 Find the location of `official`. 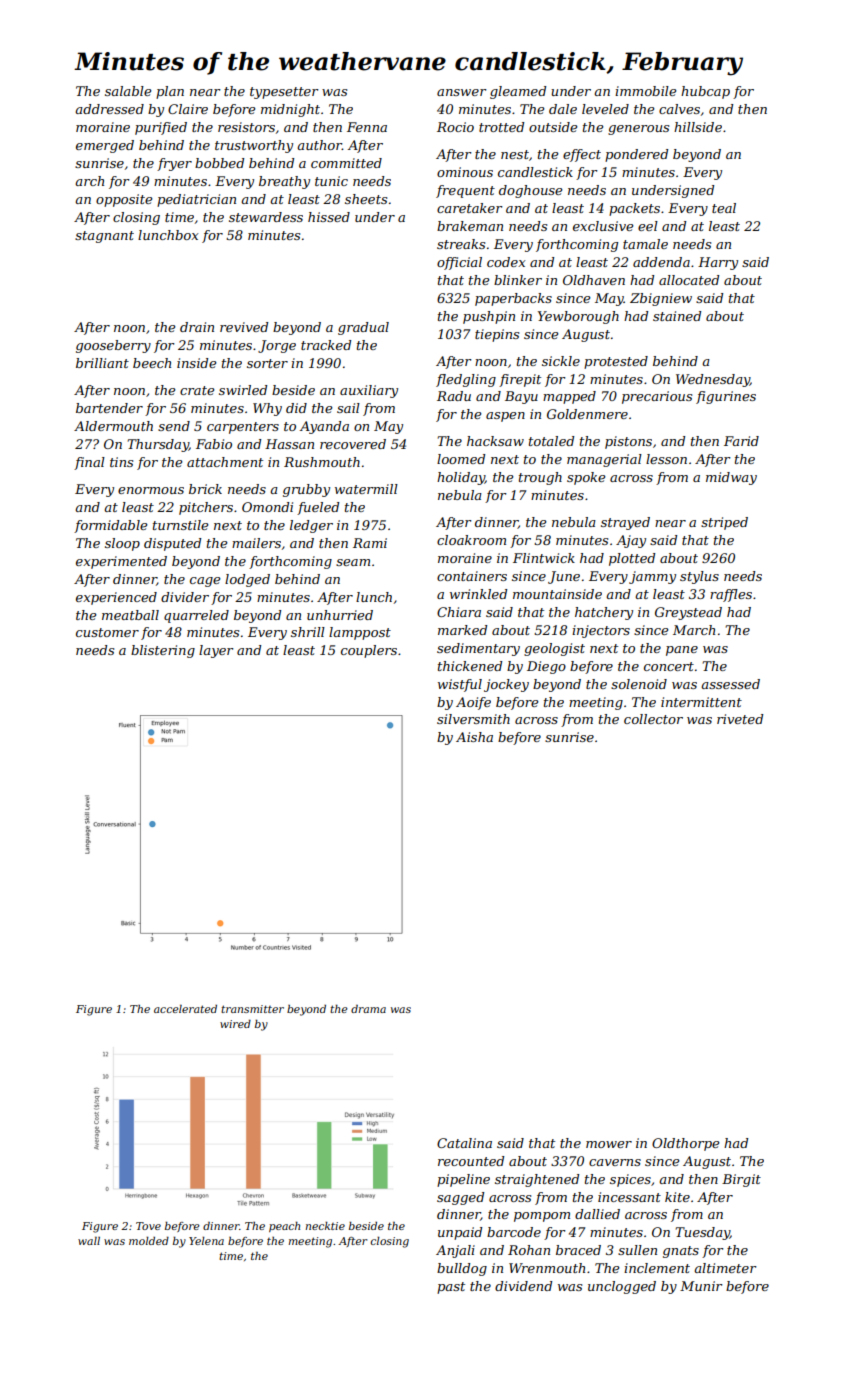

official is located at coordinates (459, 263).
